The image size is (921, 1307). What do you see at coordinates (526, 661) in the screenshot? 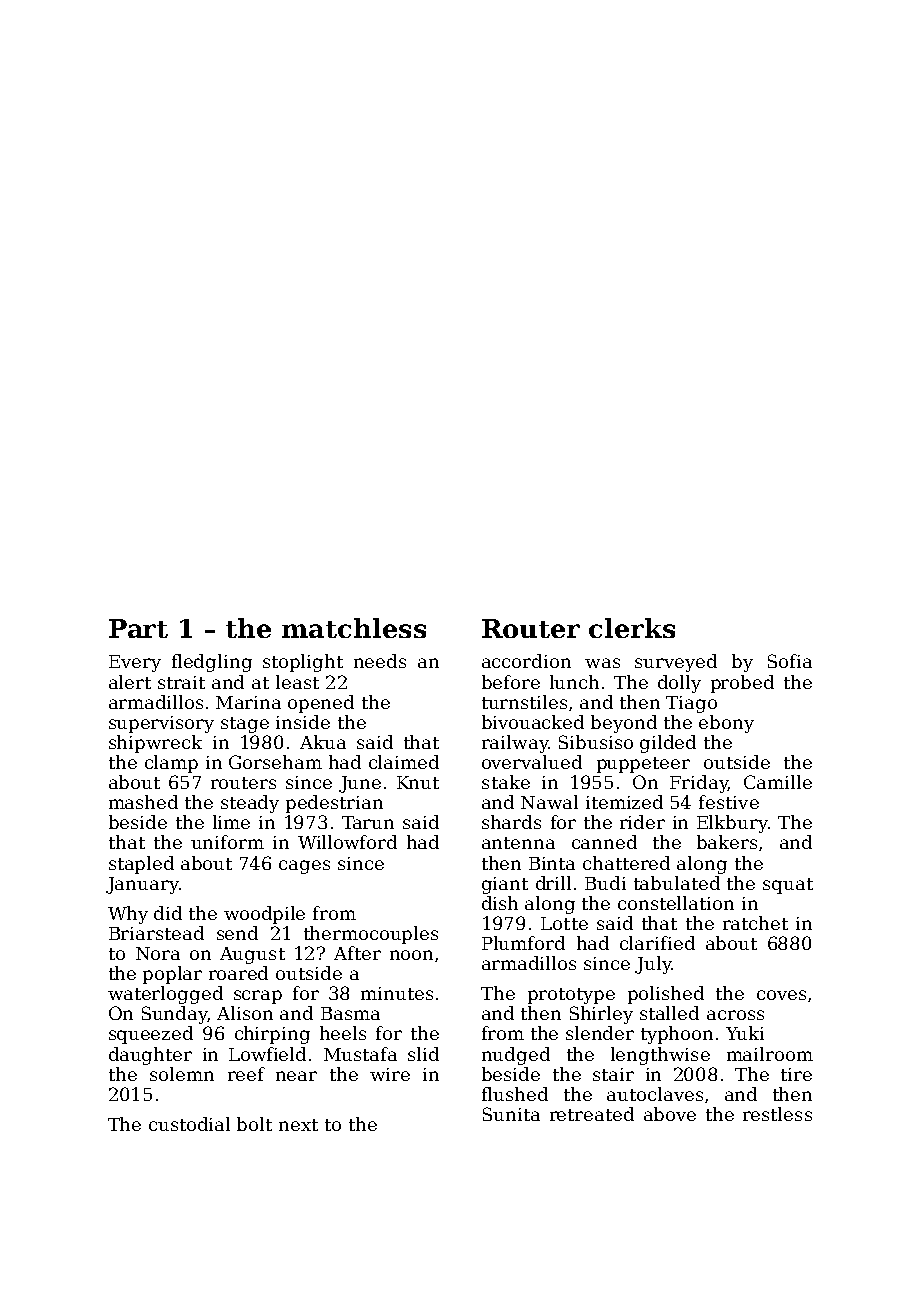
I see `accordion` at bounding box center [526, 661].
